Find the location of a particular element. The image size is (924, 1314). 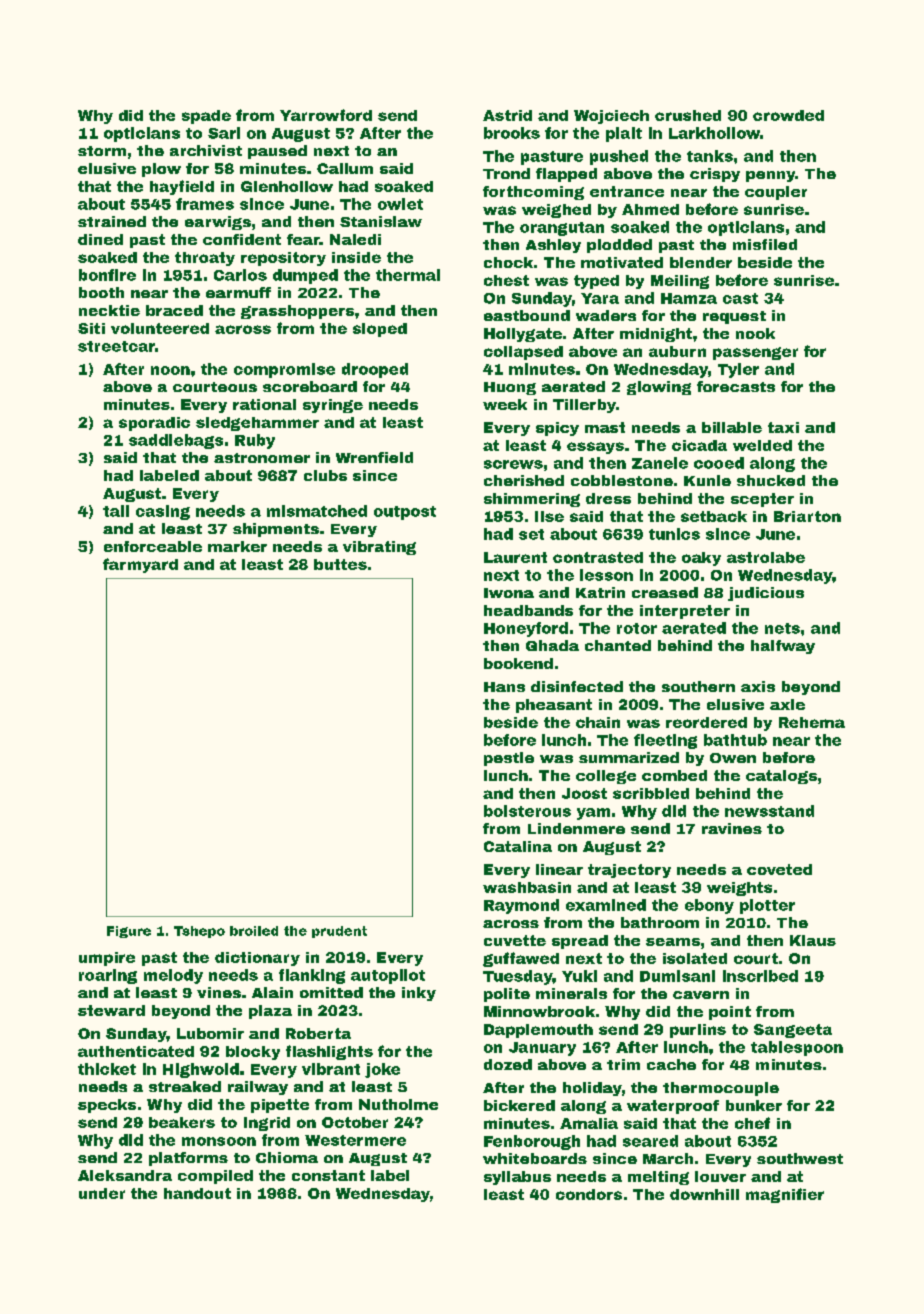

shipments is located at coordinates (276, 530).
